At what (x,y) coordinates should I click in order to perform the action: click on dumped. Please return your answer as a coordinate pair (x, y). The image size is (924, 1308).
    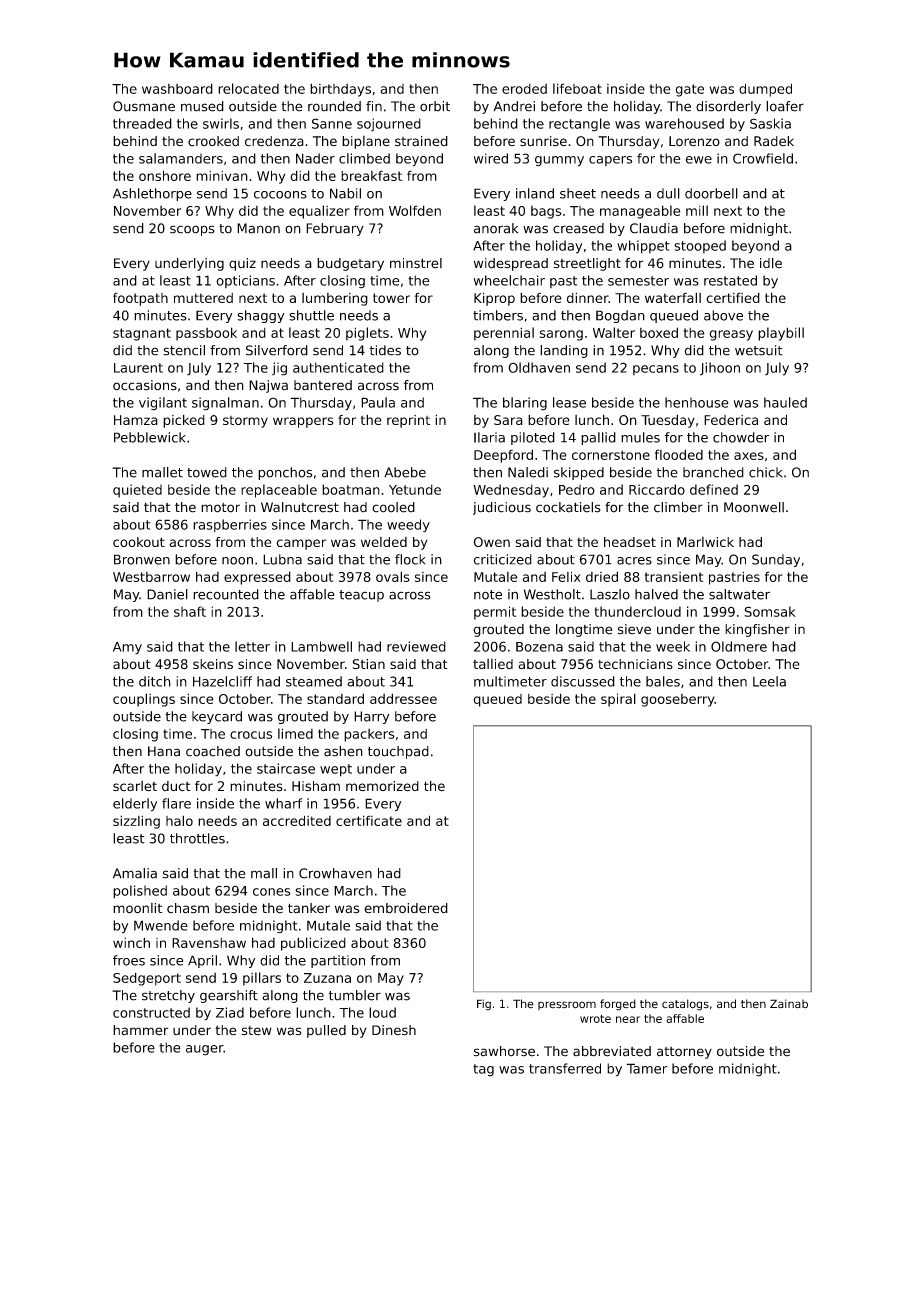
    Looking at the image, I should click on (765, 90).
